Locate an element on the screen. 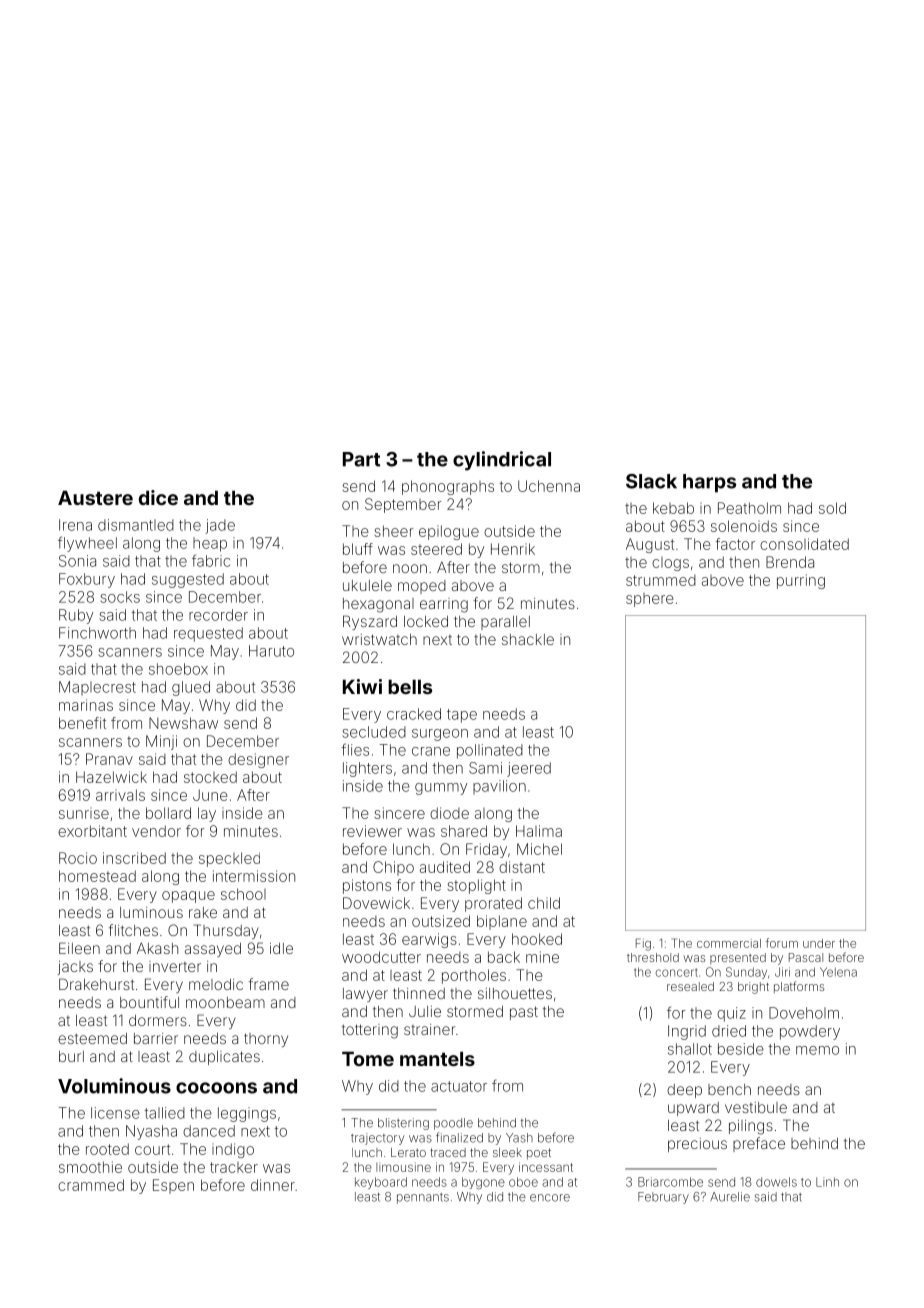 This screenshot has width=924, height=1308. sphere is located at coordinates (649, 600).
